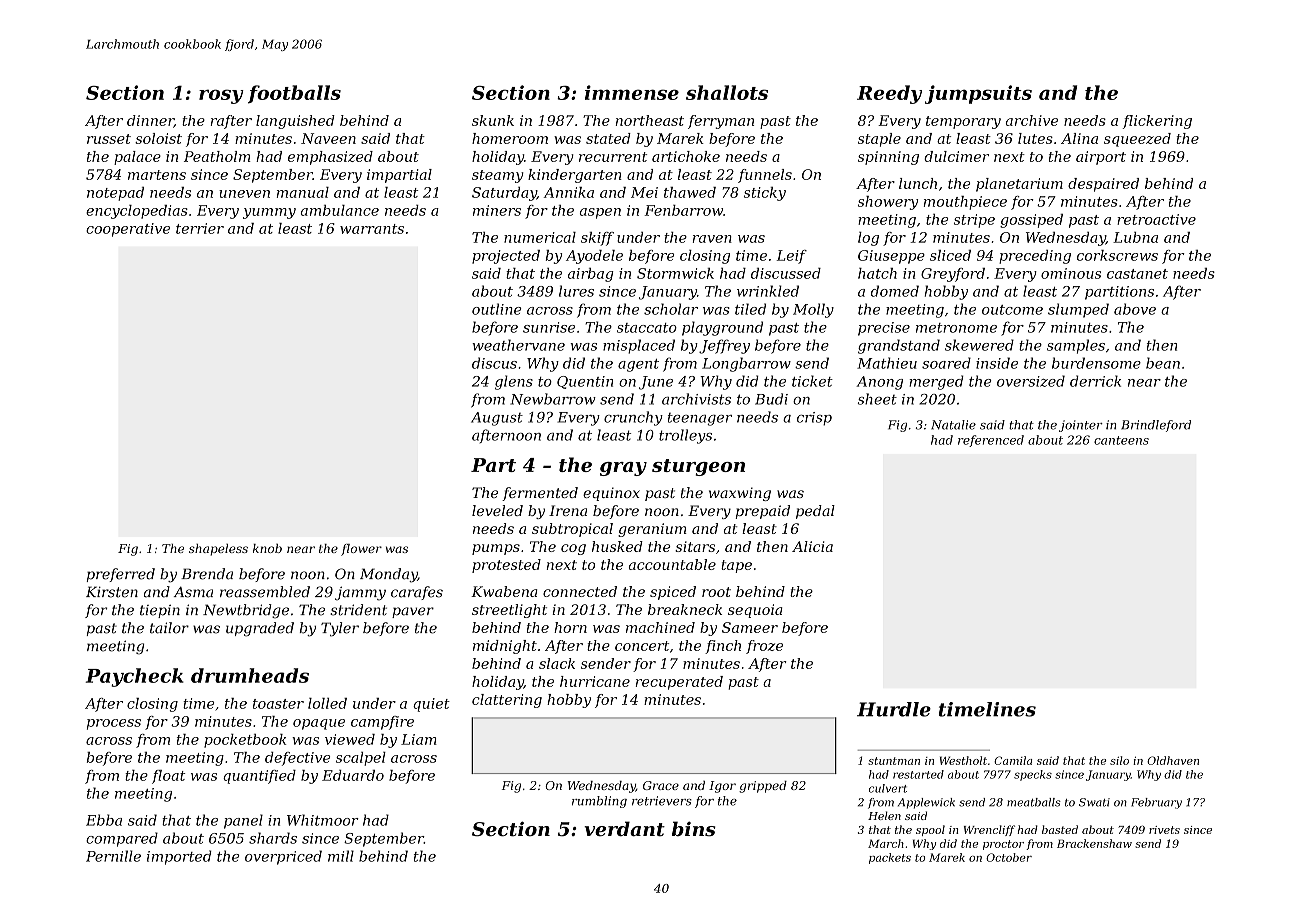  I want to click on outline, so click(497, 309).
